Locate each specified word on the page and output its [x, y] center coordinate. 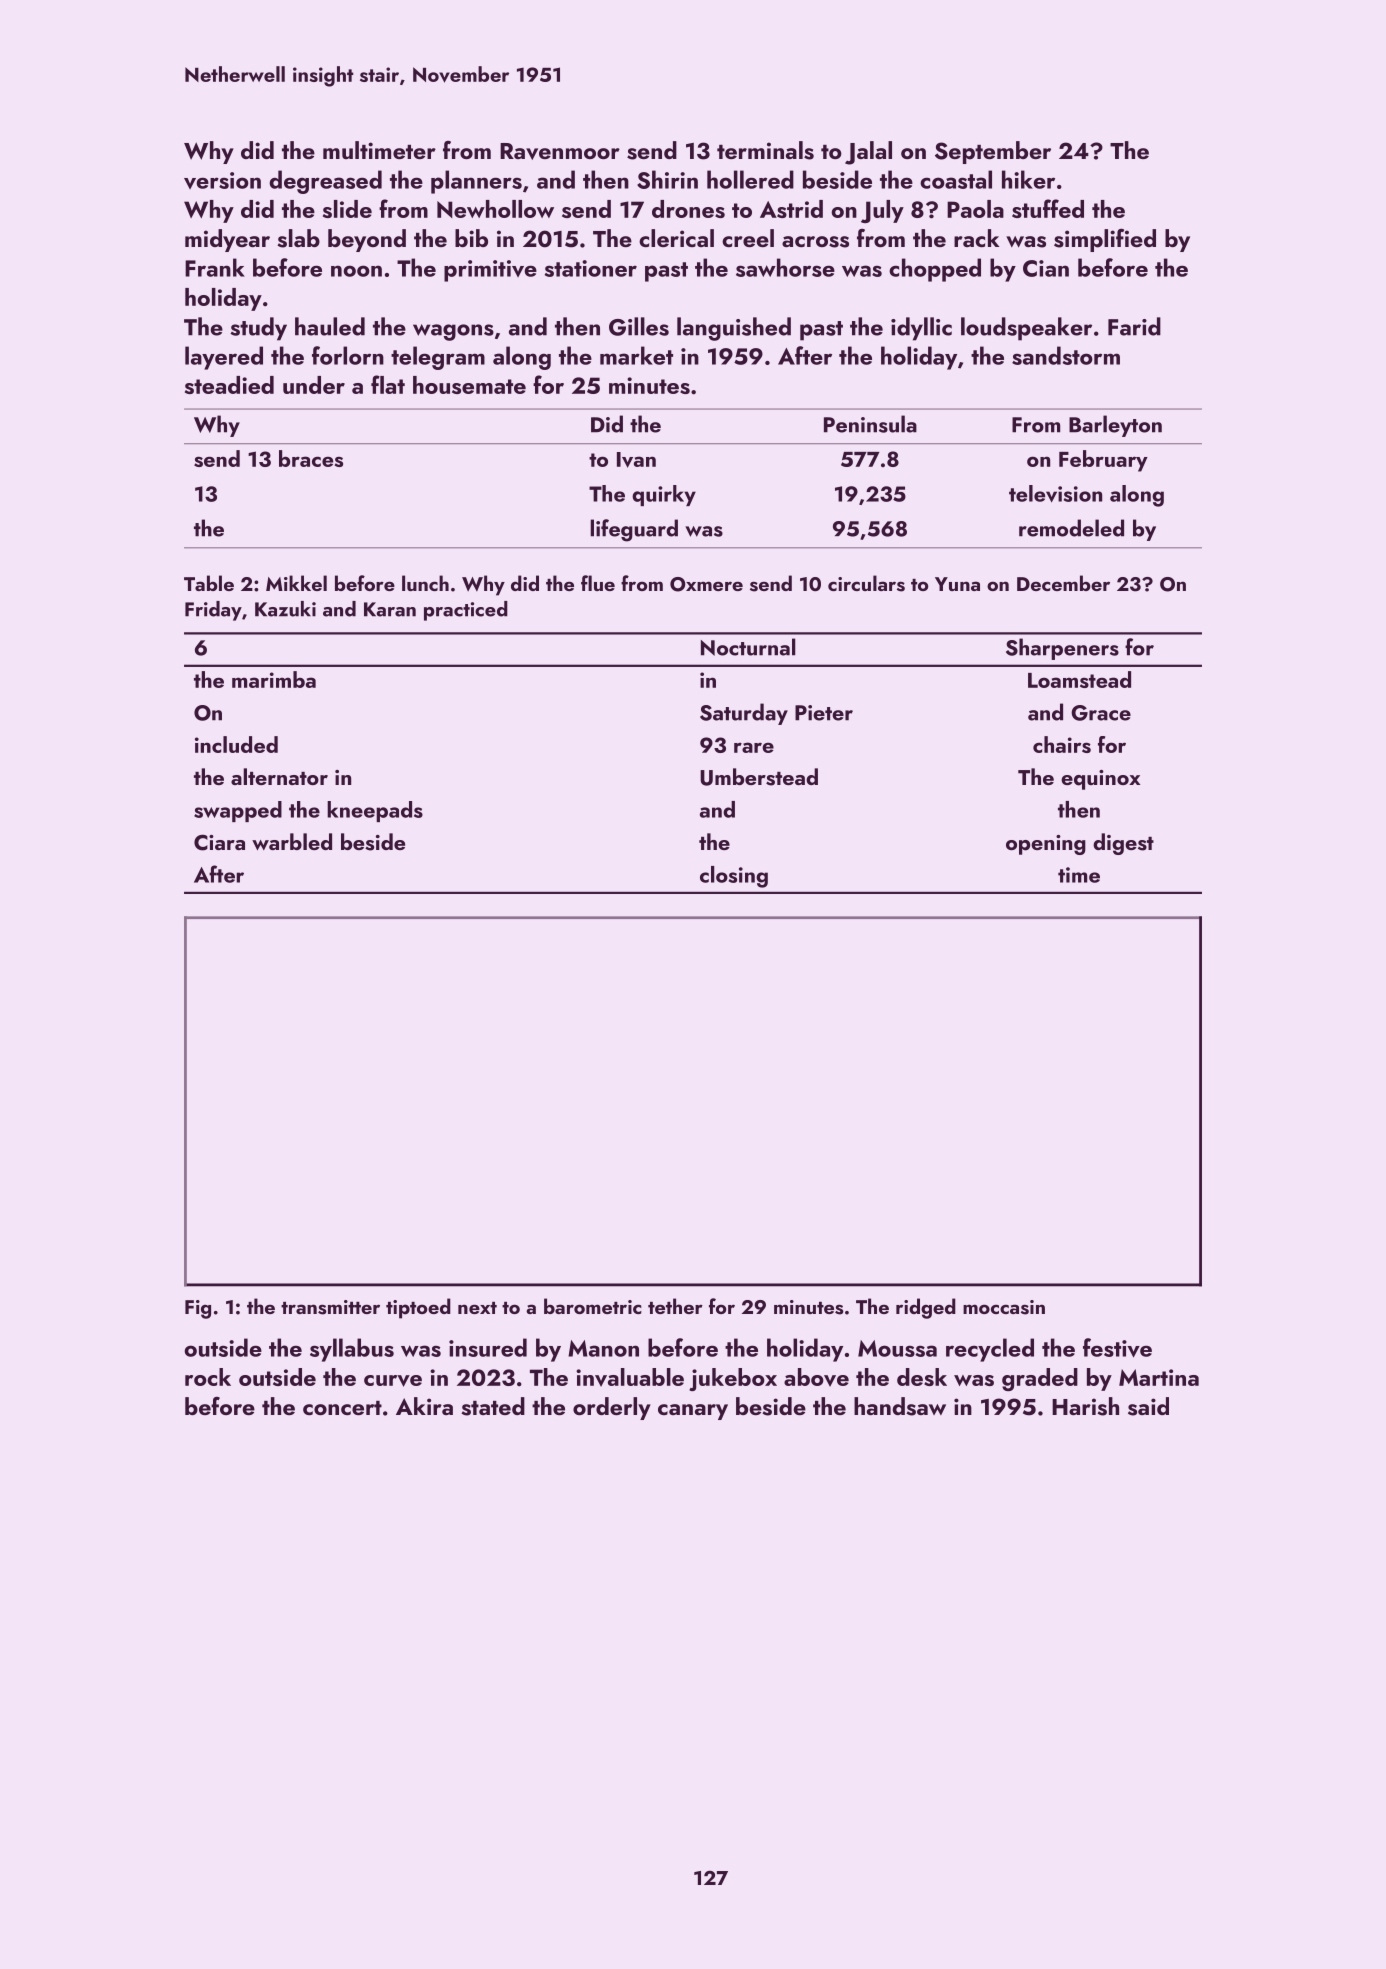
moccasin [1004, 1307]
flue [598, 583]
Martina [1159, 1377]
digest [1123, 844]
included [236, 744]
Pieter [824, 713]
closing [734, 877]
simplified [1105, 240]
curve [393, 1381]
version [222, 180]
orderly [612, 1408]
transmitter [330, 1307]
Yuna [957, 584]
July [882, 211]
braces [311, 458]
